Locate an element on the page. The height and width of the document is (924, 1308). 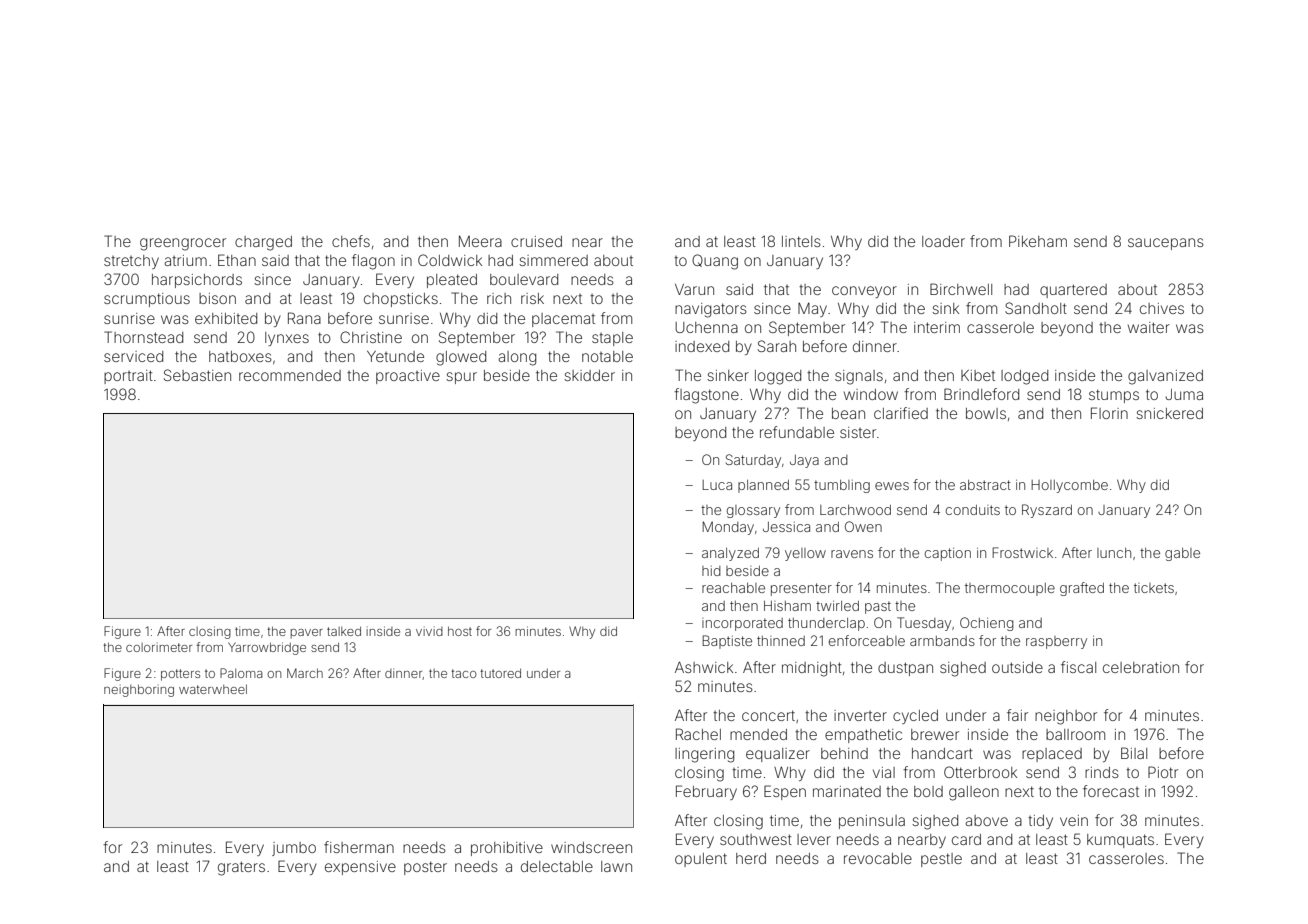
Juma is located at coordinates (1184, 394).
